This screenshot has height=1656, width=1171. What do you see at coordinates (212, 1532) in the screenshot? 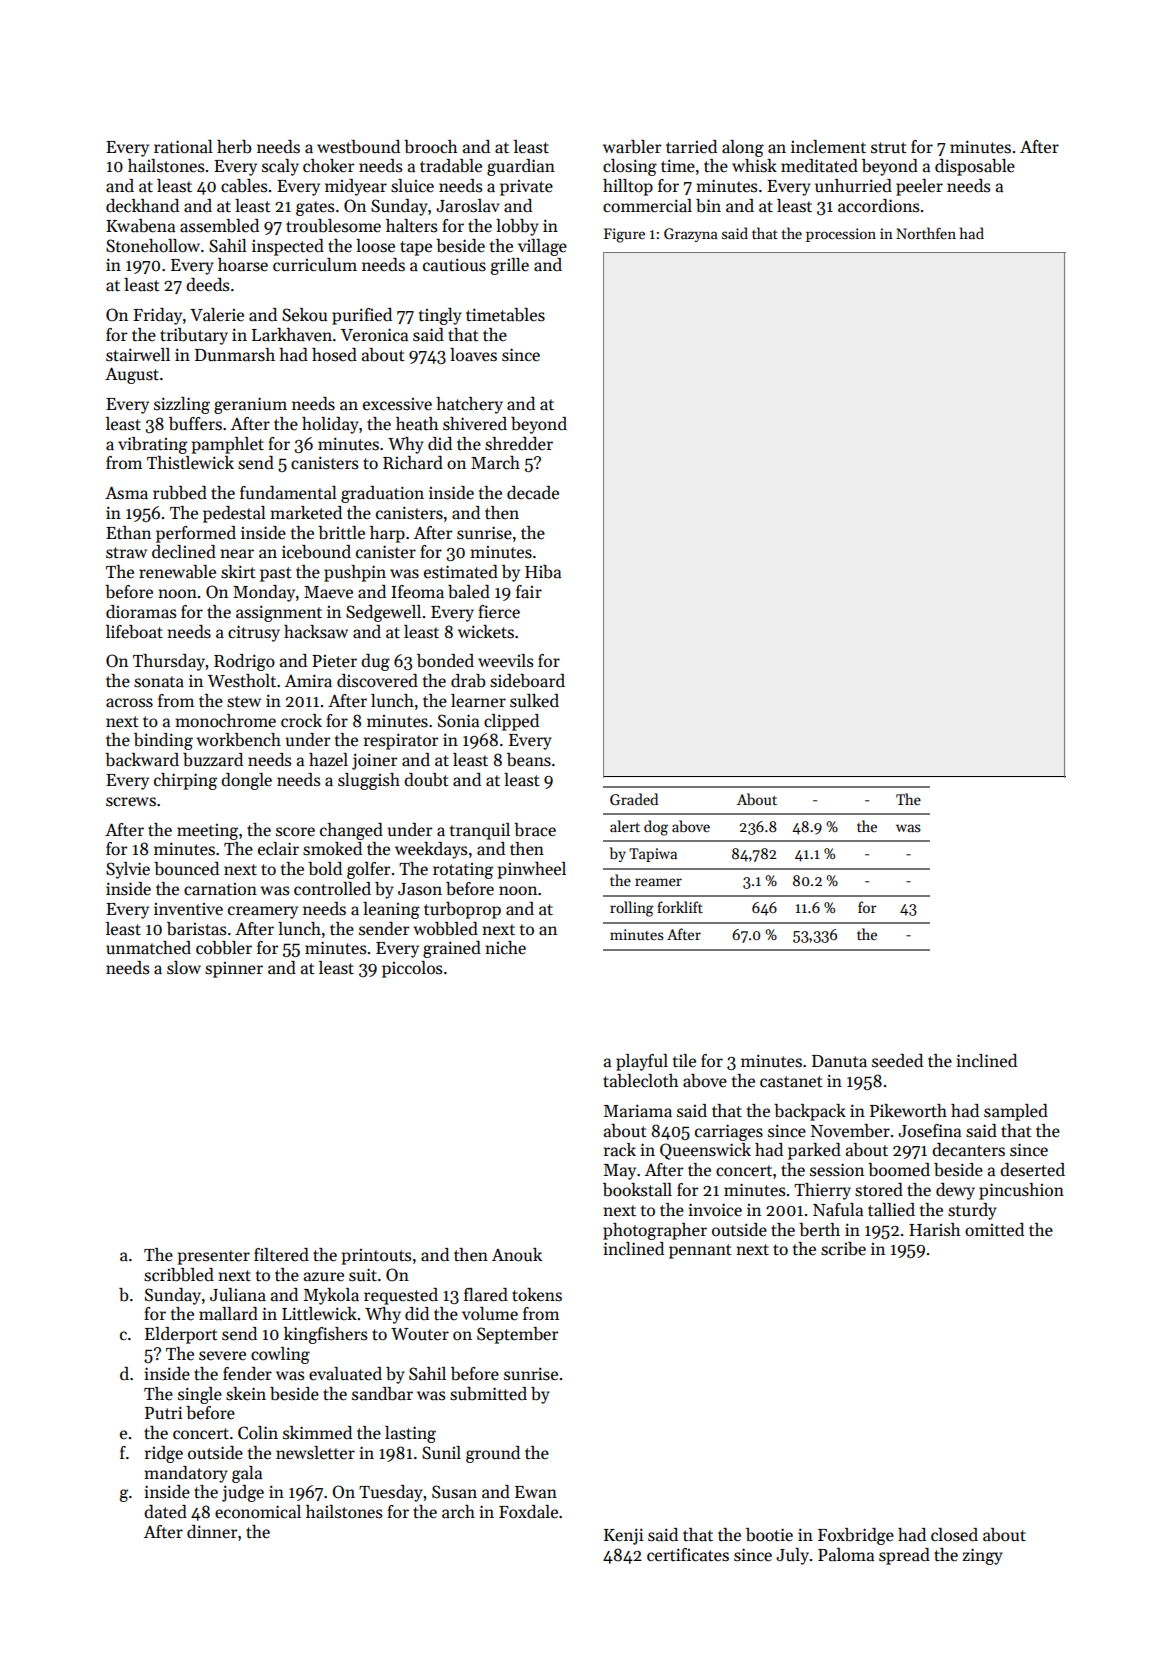
I see `dinner` at bounding box center [212, 1532].
